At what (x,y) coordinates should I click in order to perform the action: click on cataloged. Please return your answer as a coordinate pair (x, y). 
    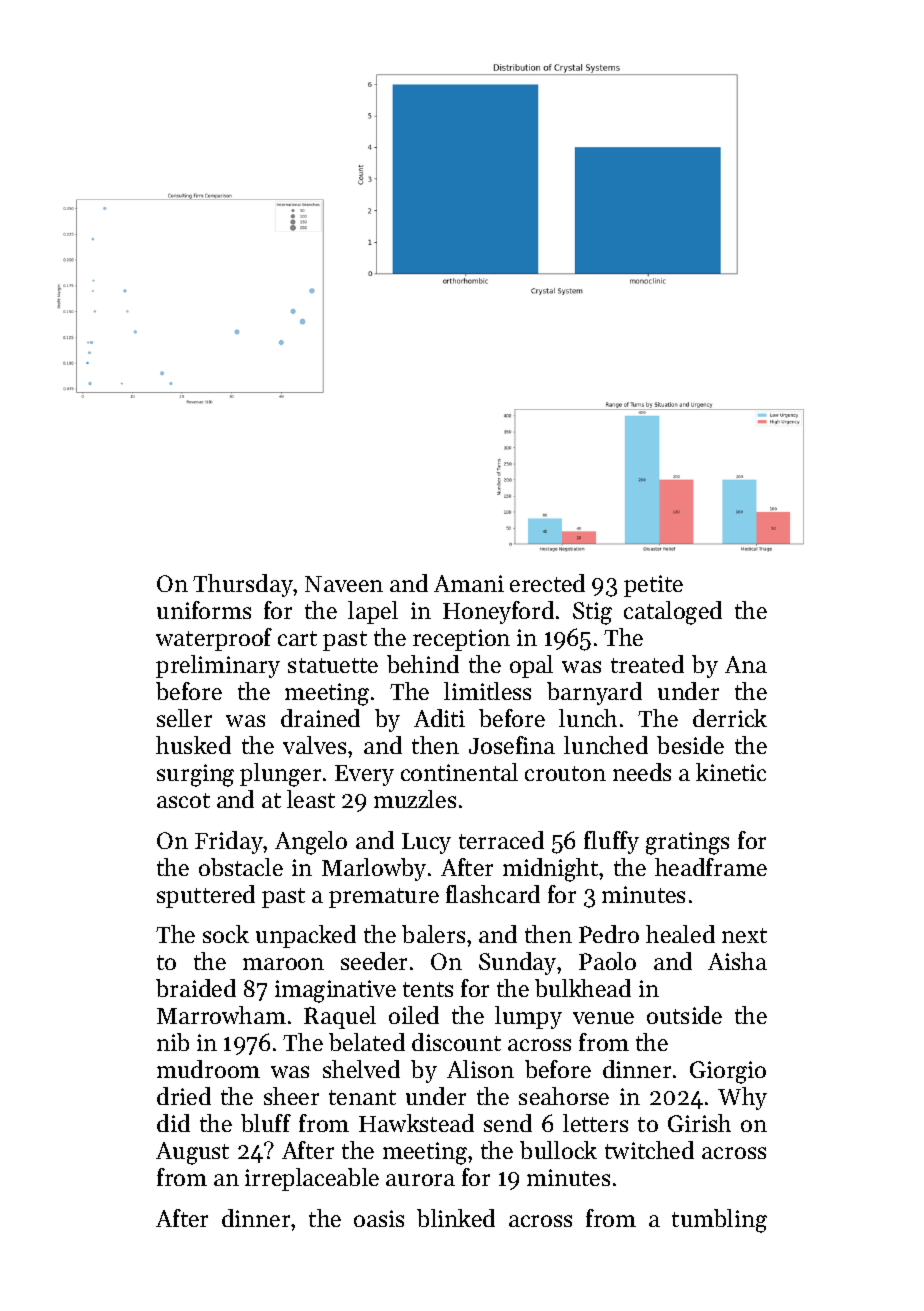
    Looking at the image, I should click on (673, 613).
